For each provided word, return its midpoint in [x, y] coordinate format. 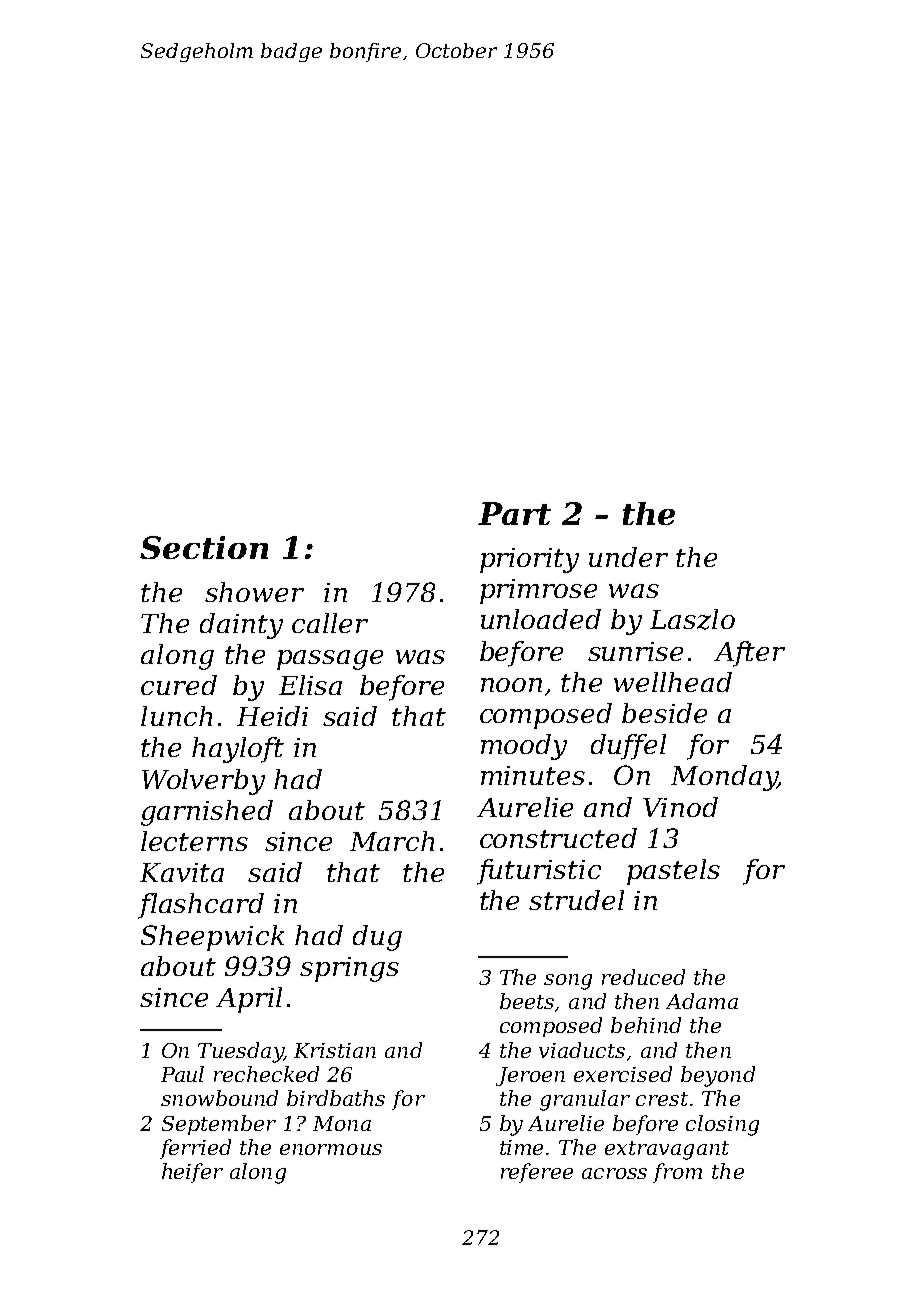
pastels [673, 872]
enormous [331, 1149]
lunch [176, 716]
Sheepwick [212, 938]
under [628, 557]
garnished [207, 813]
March [392, 841]
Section [204, 547]
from [677, 1173]
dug [377, 938]
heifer [192, 1173]
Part [514, 513]
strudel [576, 900]
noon [511, 685]
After [749, 654]
